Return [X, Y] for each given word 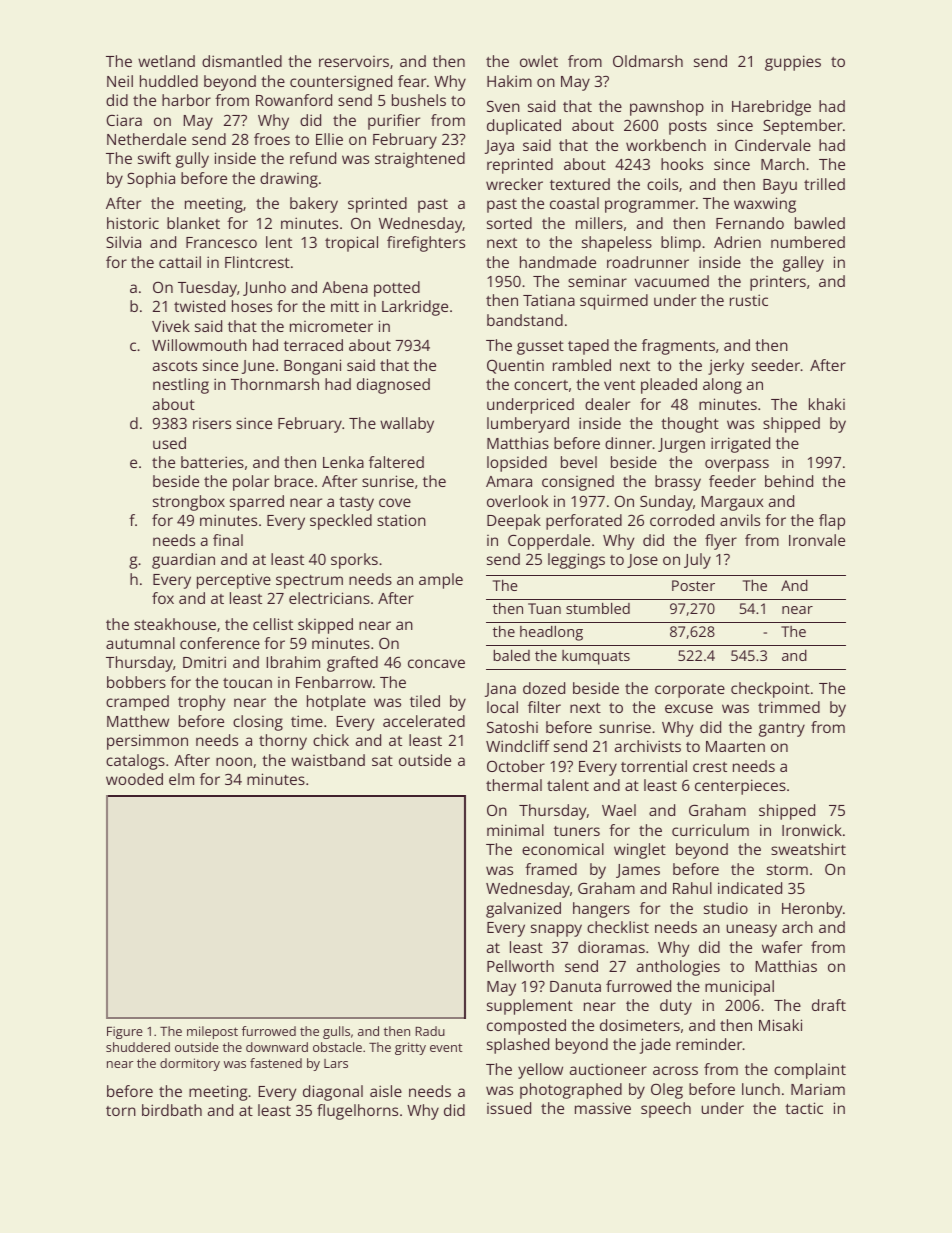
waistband [328, 760]
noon [234, 761]
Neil [120, 81]
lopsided [517, 464]
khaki [827, 404]
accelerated [424, 721]
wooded [134, 779]
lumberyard [528, 425]
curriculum [710, 830]
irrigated [740, 445]
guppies [793, 63]
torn [121, 1111]
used [169, 443]
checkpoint [770, 690]
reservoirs [354, 61]
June [258, 367]
